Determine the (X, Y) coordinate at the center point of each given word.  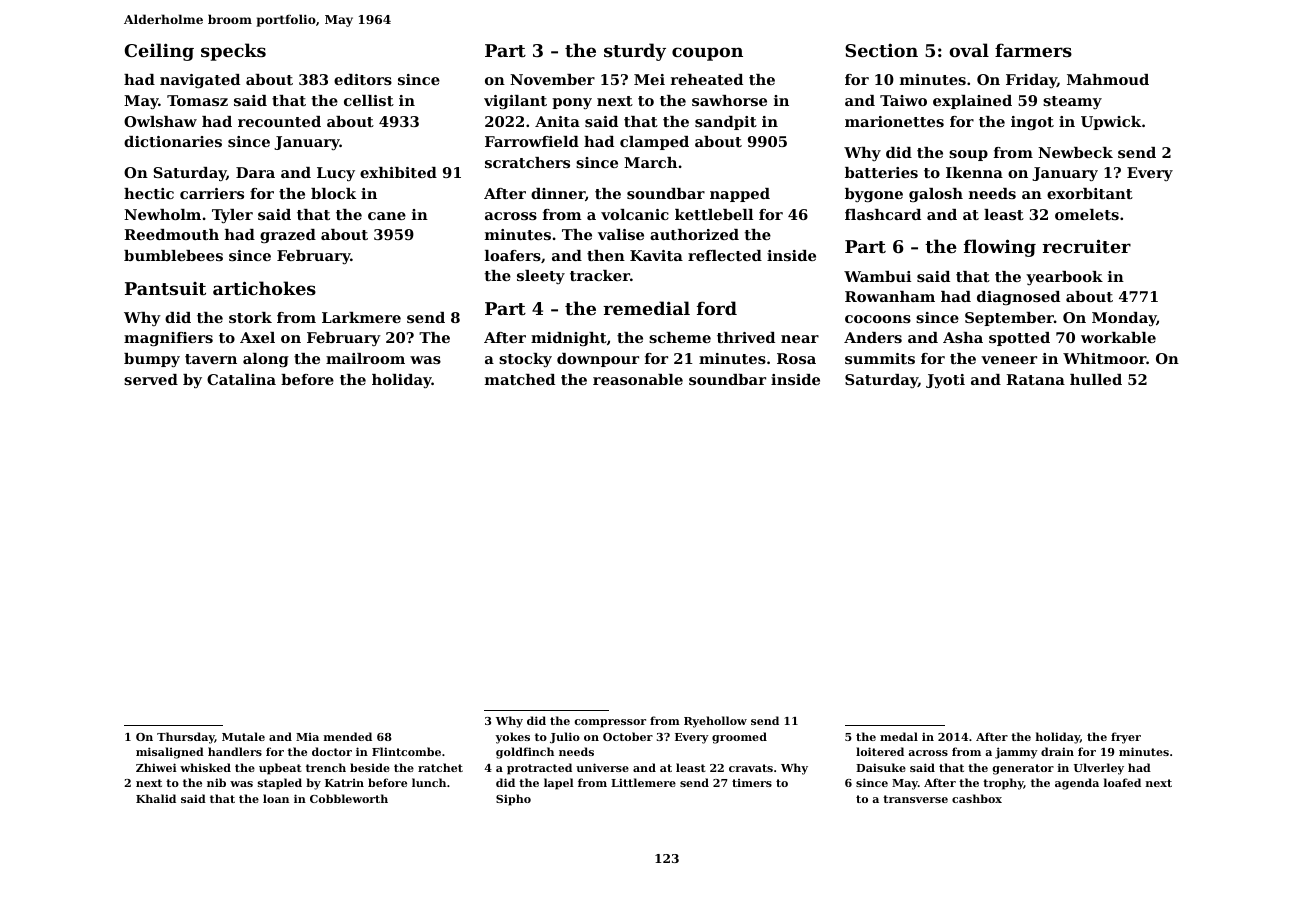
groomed (739, 738)
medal (899, 736)
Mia (307, 737)
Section (881, 50)
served (151, 379)
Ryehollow (715, 722)
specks (233, 52)
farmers (1033, 50)
